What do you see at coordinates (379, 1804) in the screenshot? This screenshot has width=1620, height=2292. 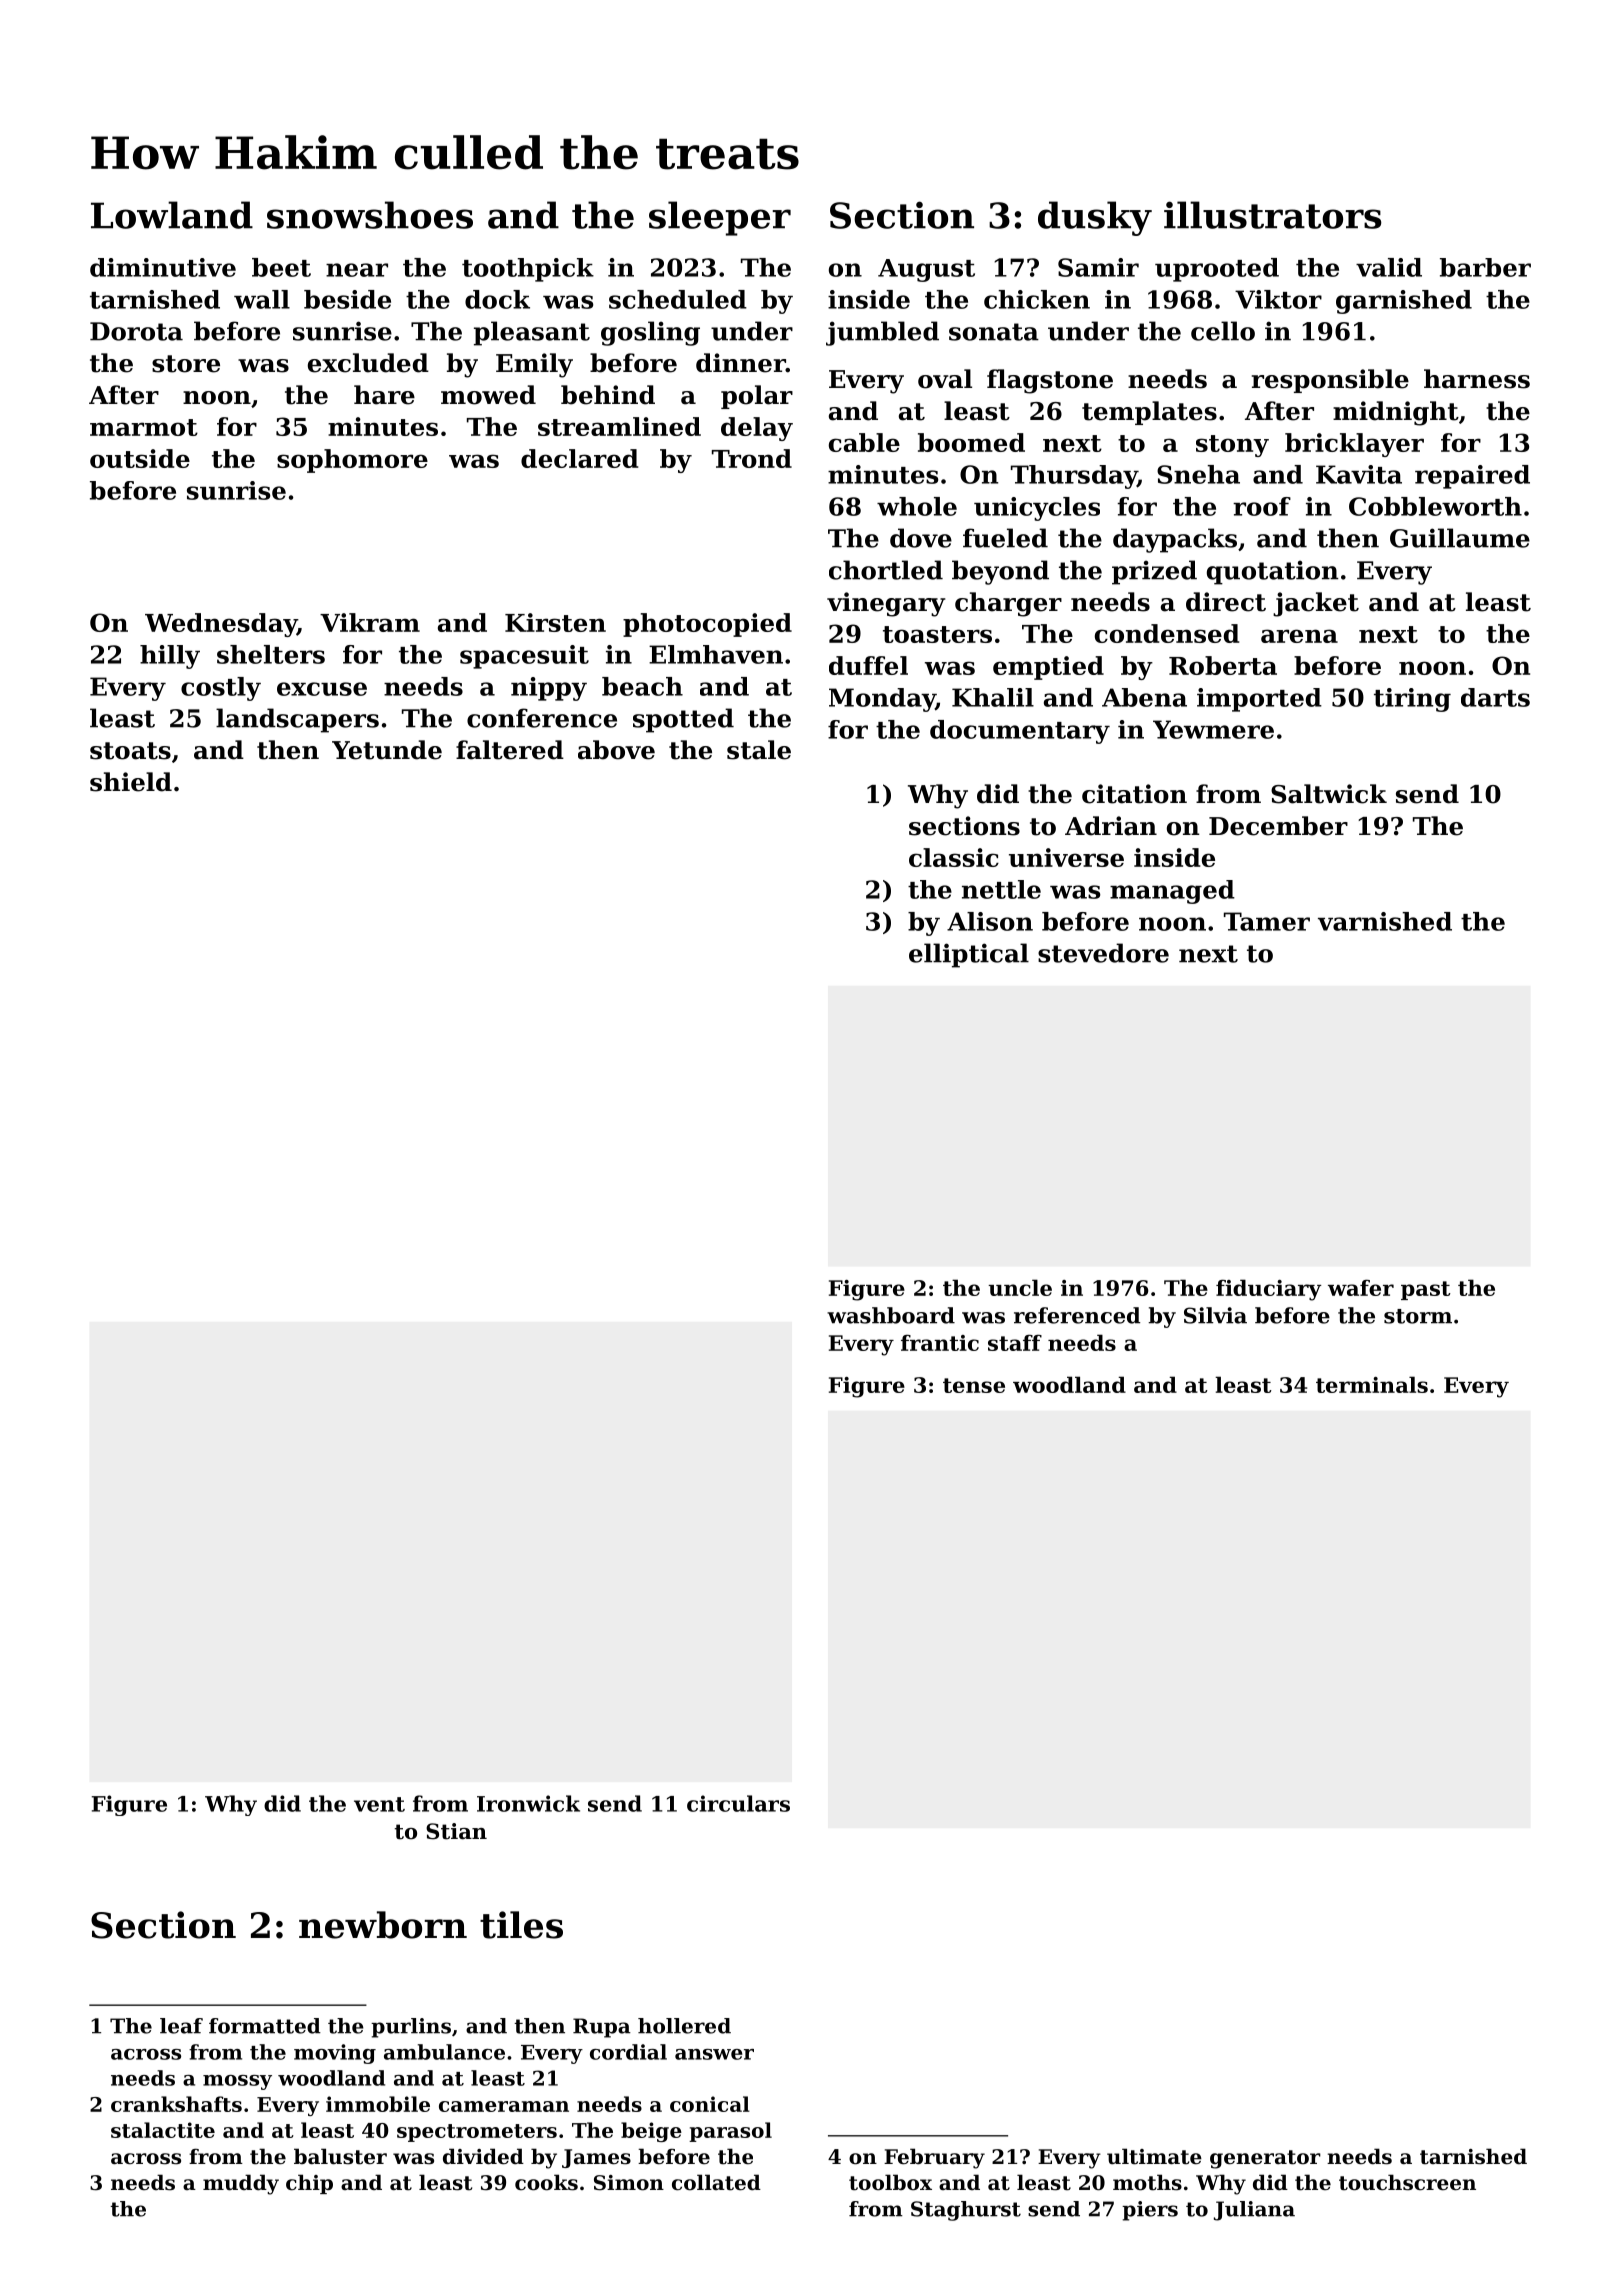 I see `vent` at bounding box center [379, 1804].
